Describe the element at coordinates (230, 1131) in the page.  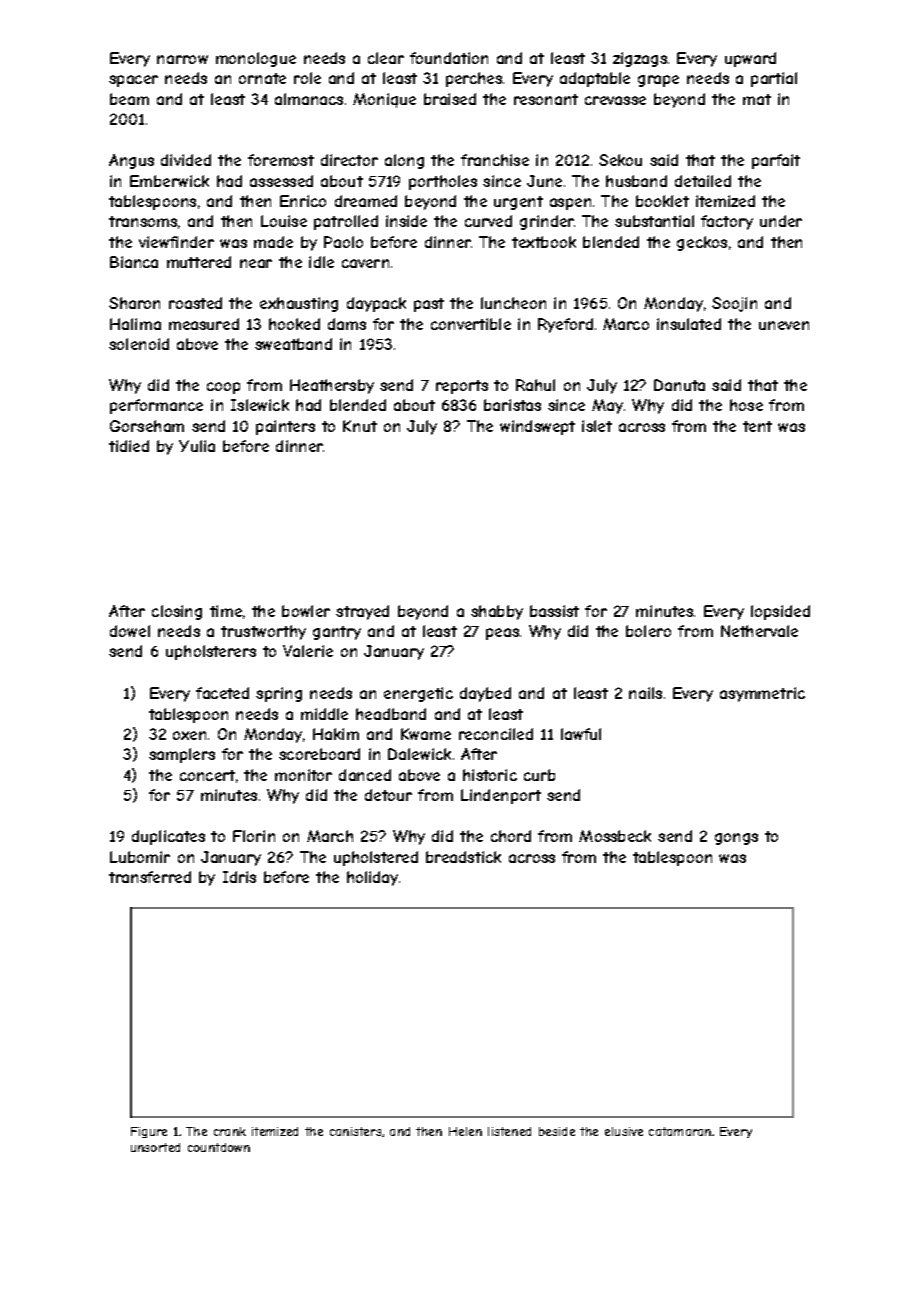
I see `crank` at that location.
